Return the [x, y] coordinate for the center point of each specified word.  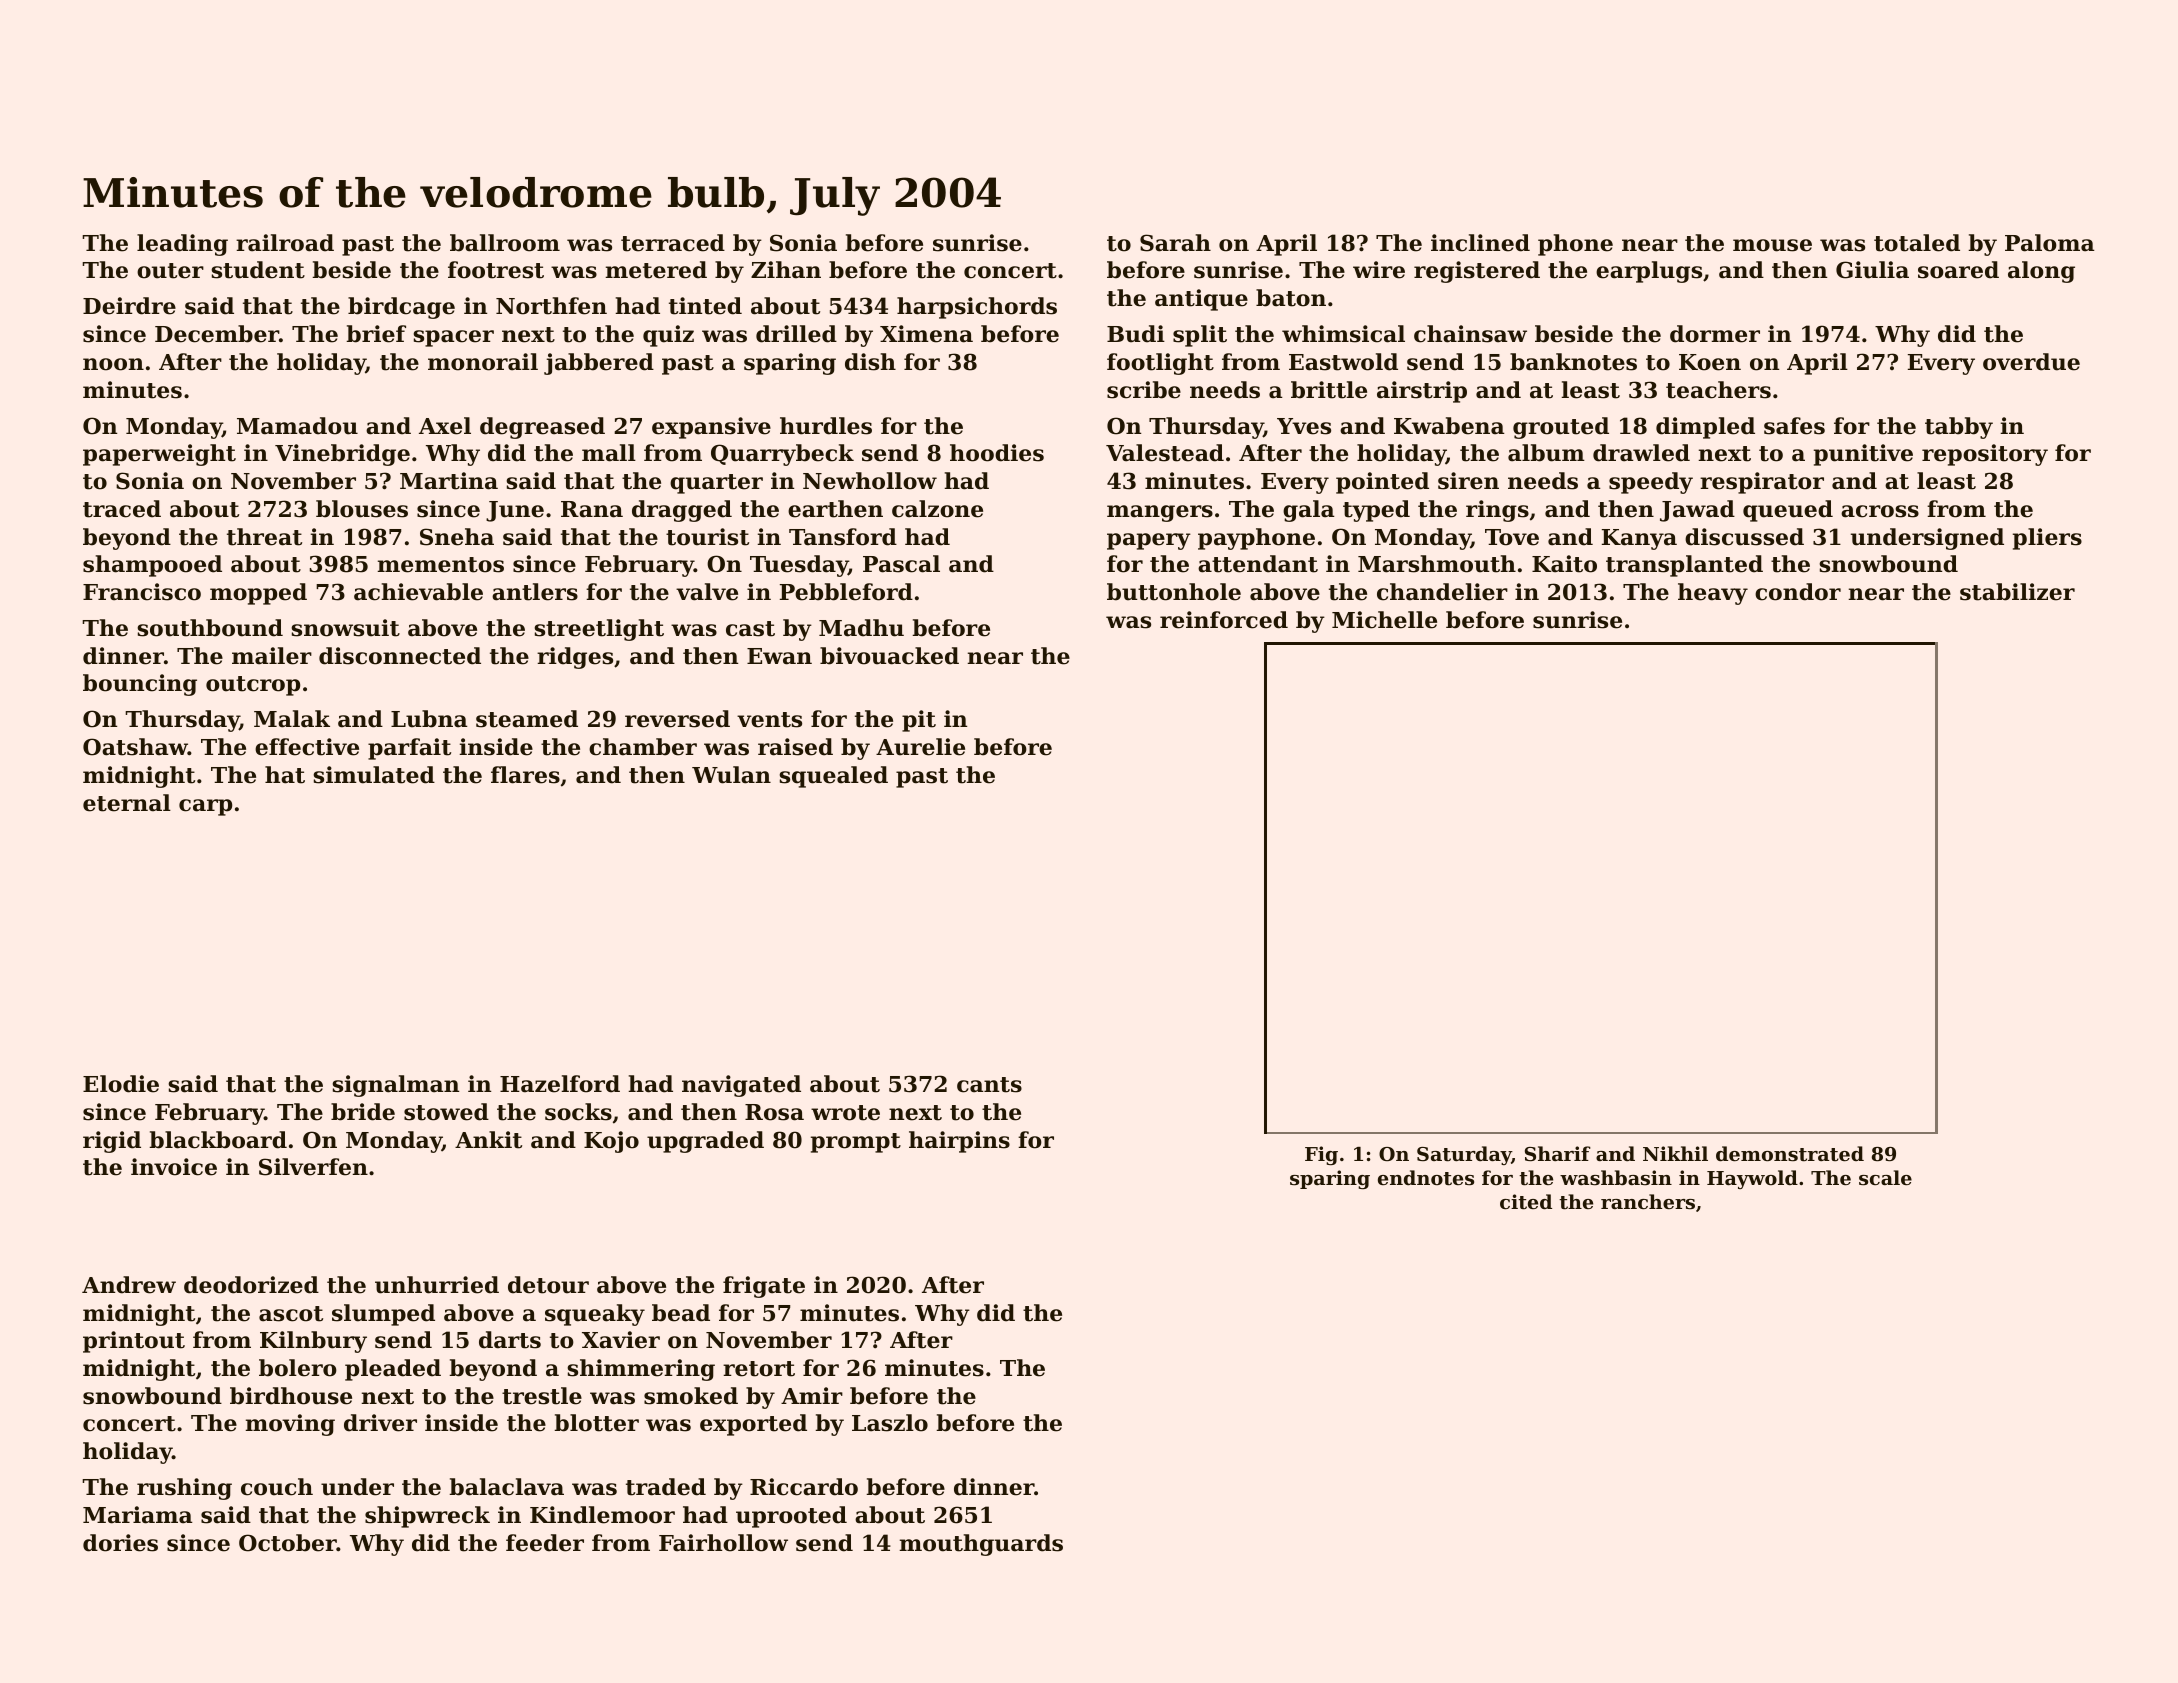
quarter [716, 484]
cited [1526, 1202]
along [2041, 272]
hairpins [959, 1142]
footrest [496, 270]
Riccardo [804, 1487]
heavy [1713, 594]
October [288, 1543]
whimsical [1343, 334]
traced [122, 509]
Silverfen [313, 1167]
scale [1885, 1178]
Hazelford [560, 1084]
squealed [833, 777]
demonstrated [1790, 1154]
